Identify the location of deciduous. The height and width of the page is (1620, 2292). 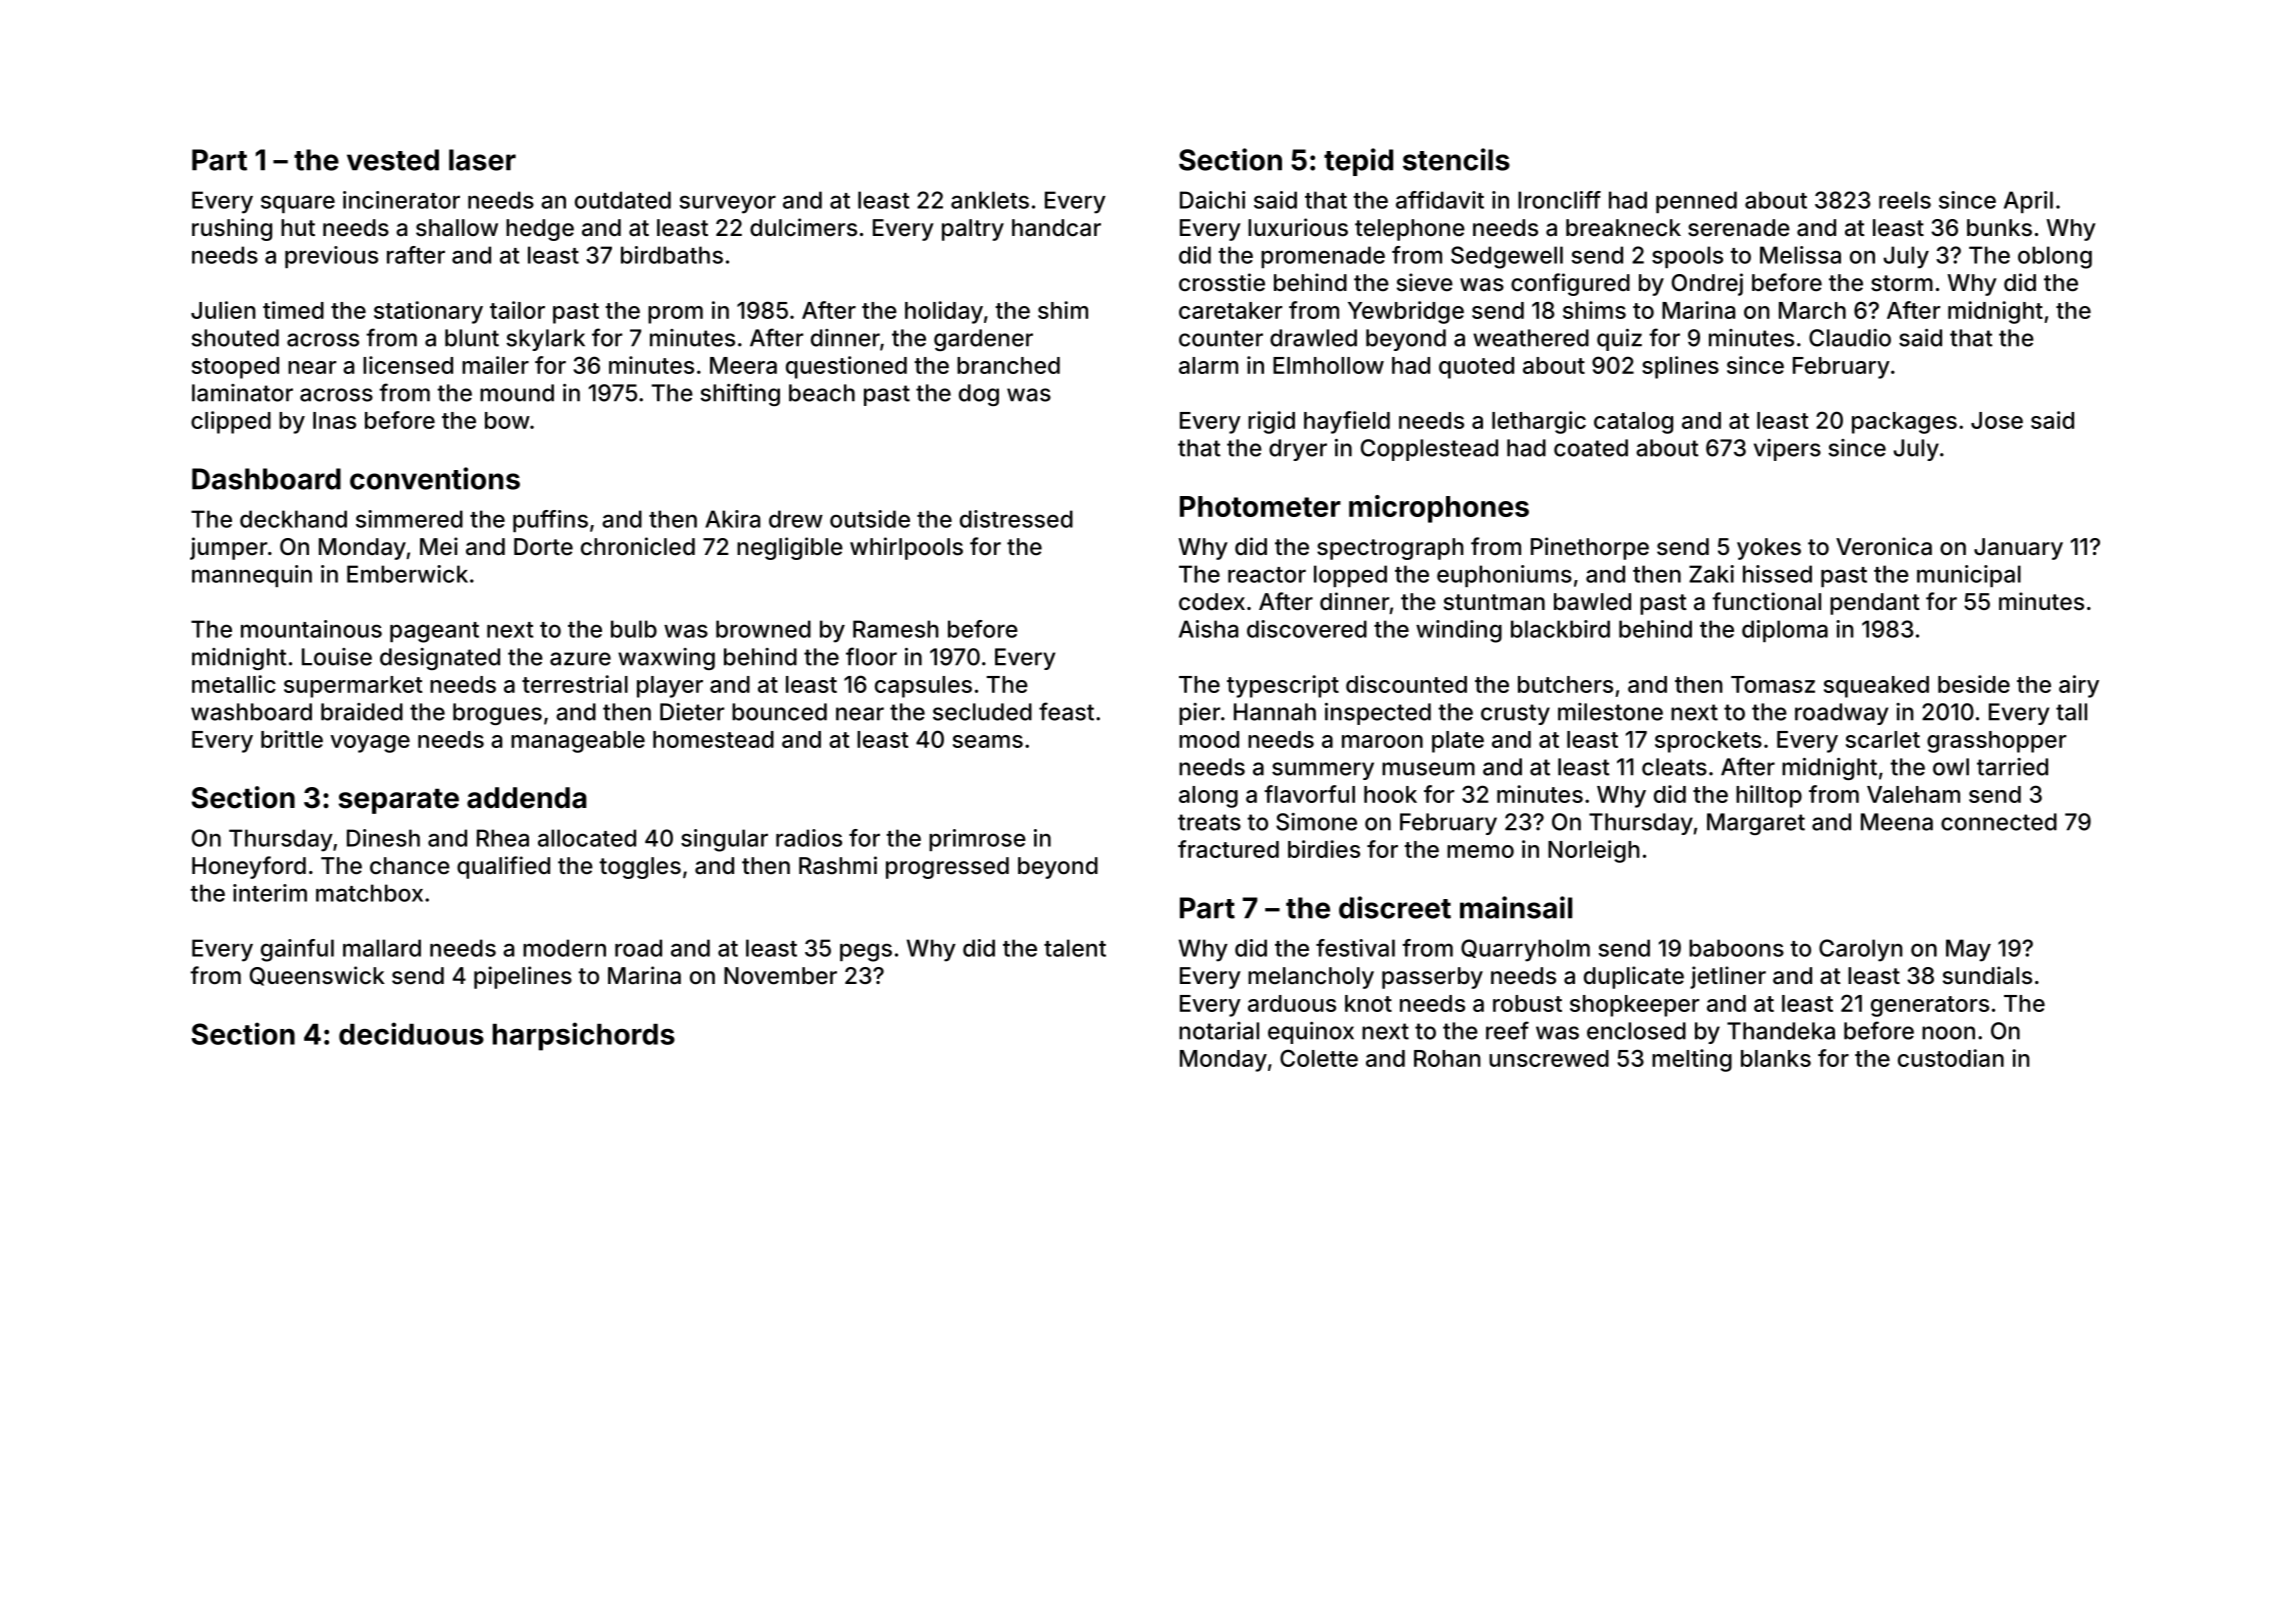
(411, 1033).
